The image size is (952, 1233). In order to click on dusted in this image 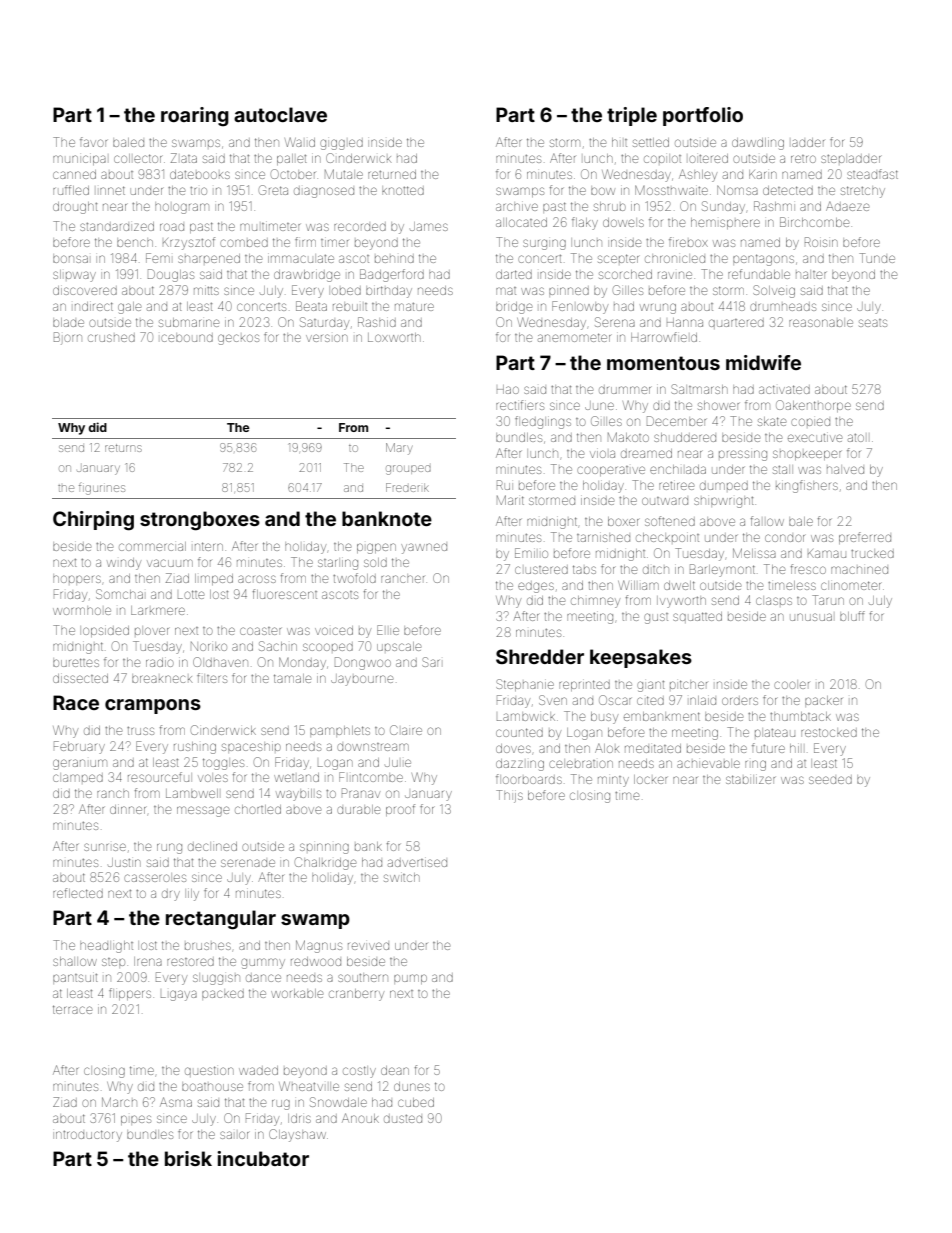, I will do `click(403, 1119)`.
